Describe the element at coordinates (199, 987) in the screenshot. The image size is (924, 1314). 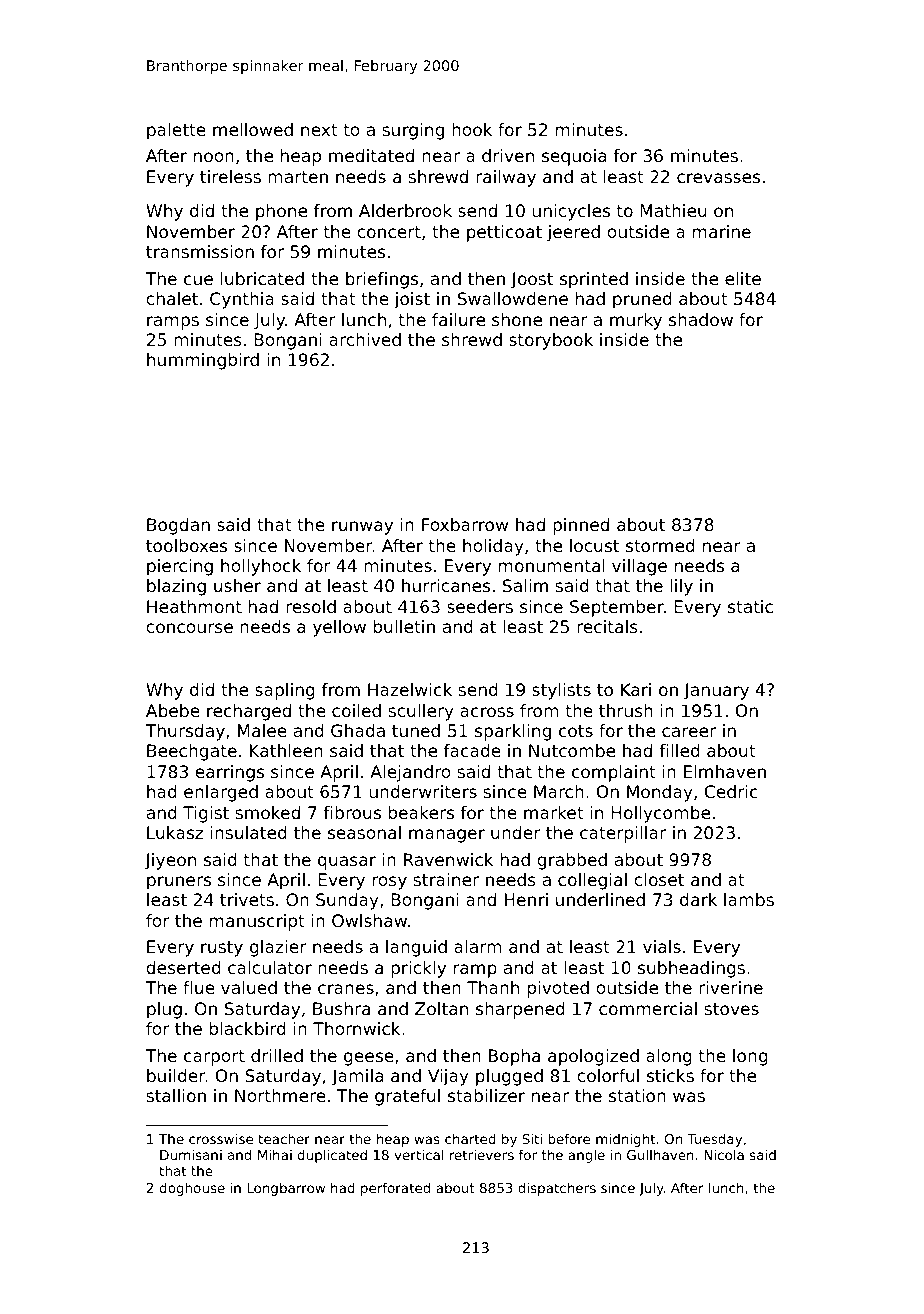
I see `flue` at that location.
